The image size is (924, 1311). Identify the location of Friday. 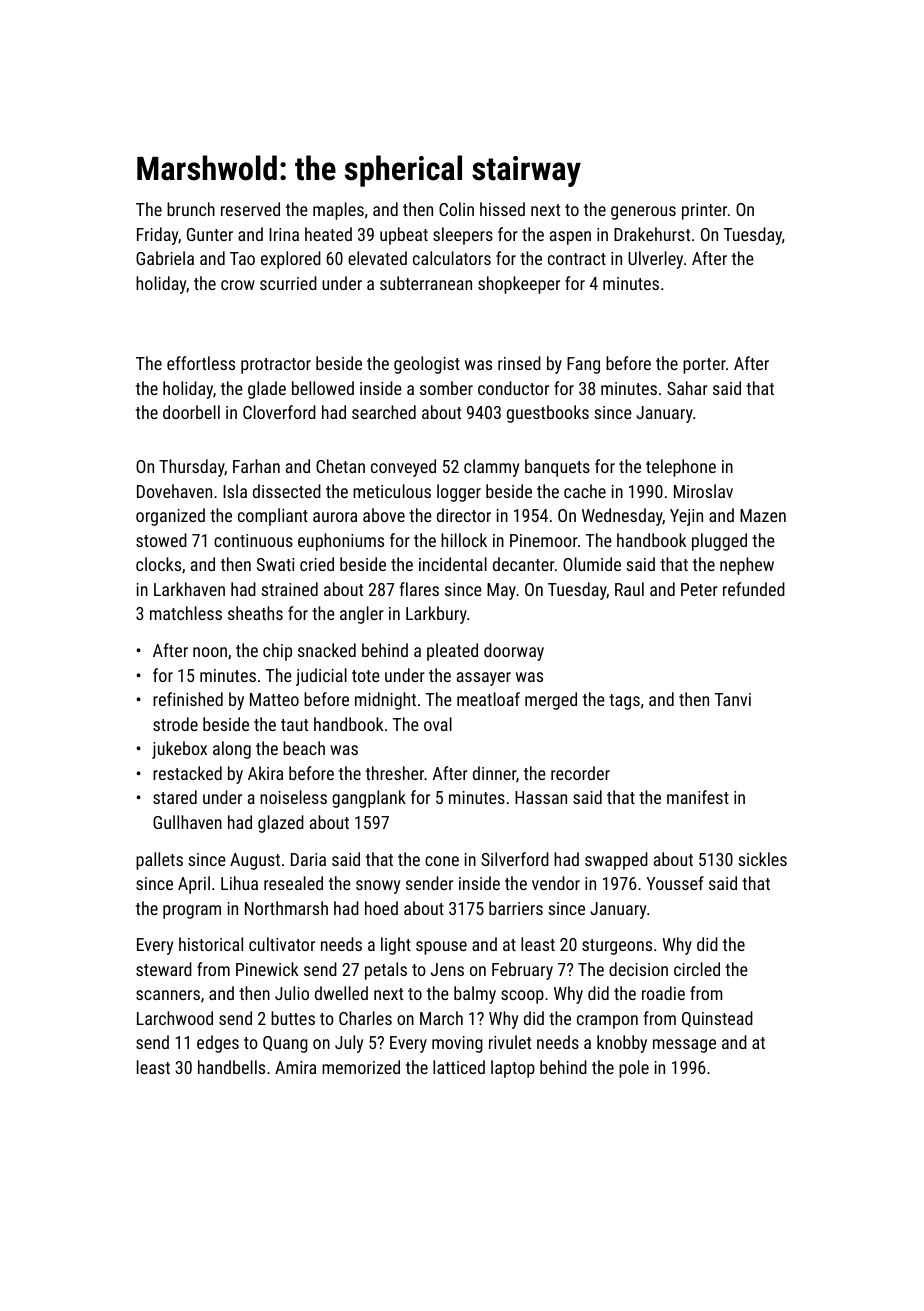
(157, 236).
